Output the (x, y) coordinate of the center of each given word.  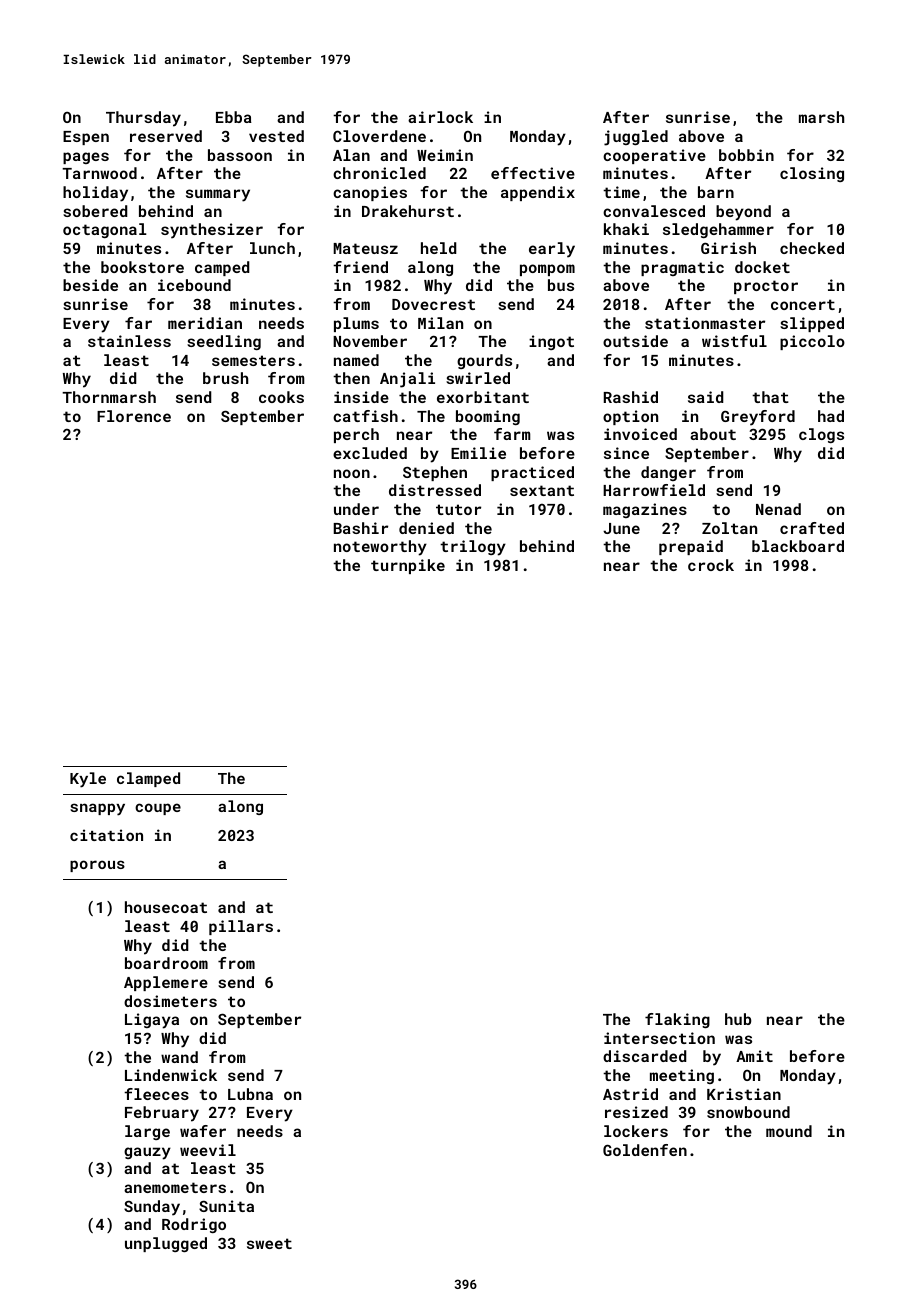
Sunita (226, 1206)
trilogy (473, 548)
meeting (682, 1076)
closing (812, 174)
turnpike (408, 566)
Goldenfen (645, 1150)
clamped (148, 779)
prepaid (691, 547)
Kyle (88, 780)
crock (711, 565)
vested (276, 136)
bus (561, 285)
